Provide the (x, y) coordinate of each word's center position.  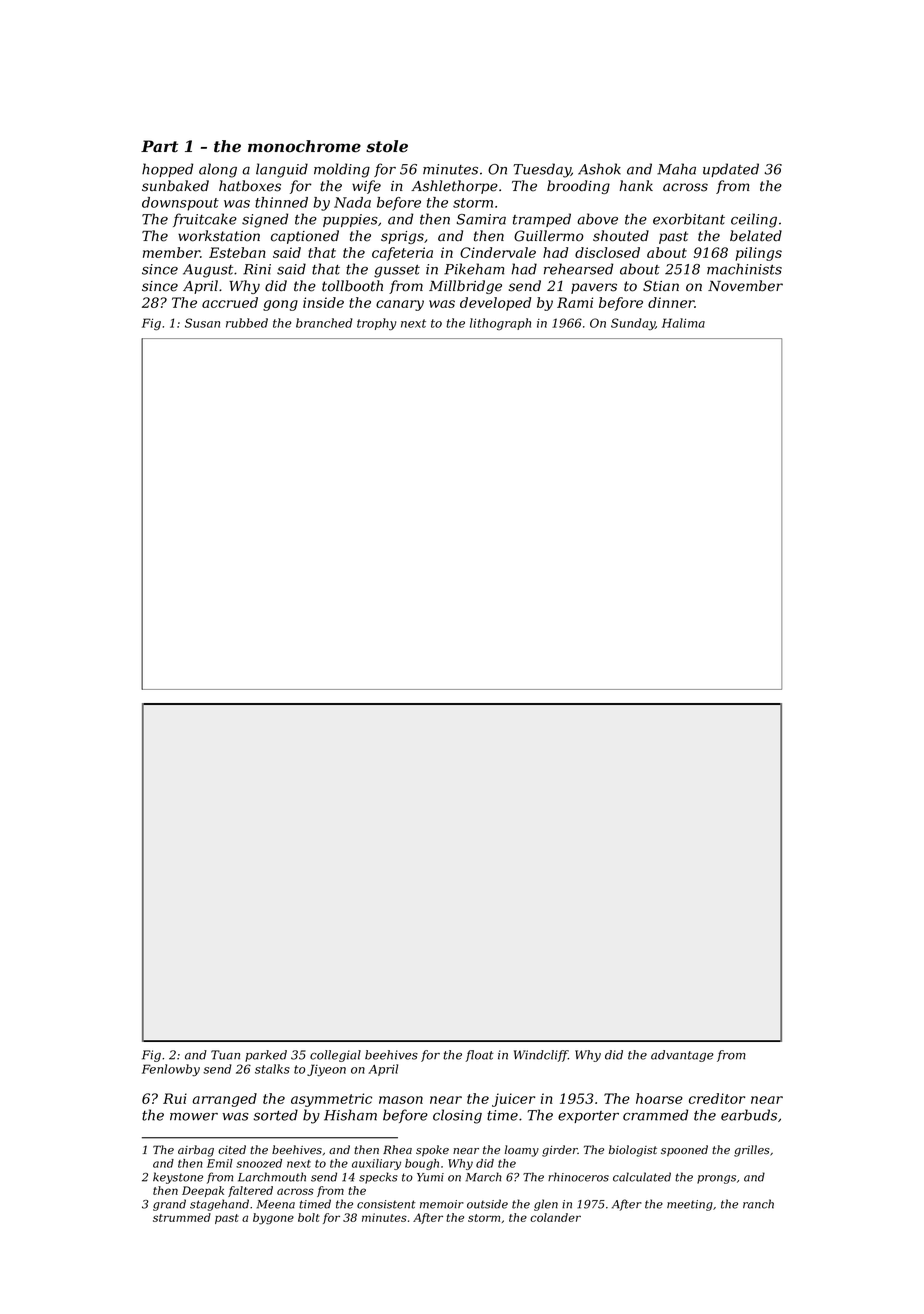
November (745, 286)
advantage (682, 1056)
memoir (442, 1204)
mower (194, 1116)
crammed (655, 1115)
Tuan (225, 1055)
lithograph (500, 324)
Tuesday (542, 170)
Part (159, 146)
